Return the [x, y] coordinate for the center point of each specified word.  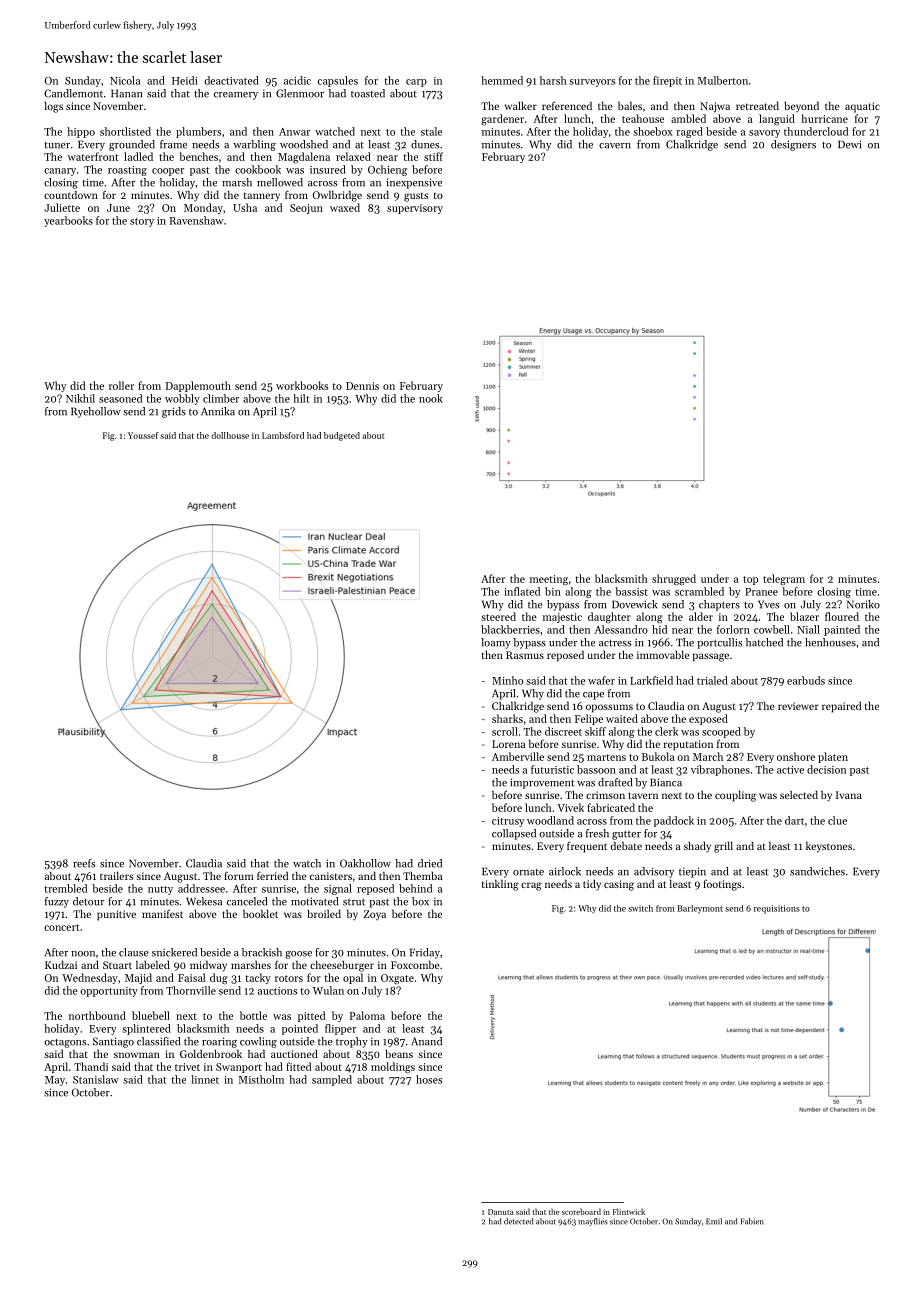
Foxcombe [415, 965]
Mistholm [261, 1079]
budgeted [342, 436]
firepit [667, 81]
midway [208, 966]
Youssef [143, 435]
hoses [429, 1079]
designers [793, 145]
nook [431, 398]
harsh [553, 80]
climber [221, 398]
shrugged [674, 580]
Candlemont [73, 93]
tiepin [692, 872]
